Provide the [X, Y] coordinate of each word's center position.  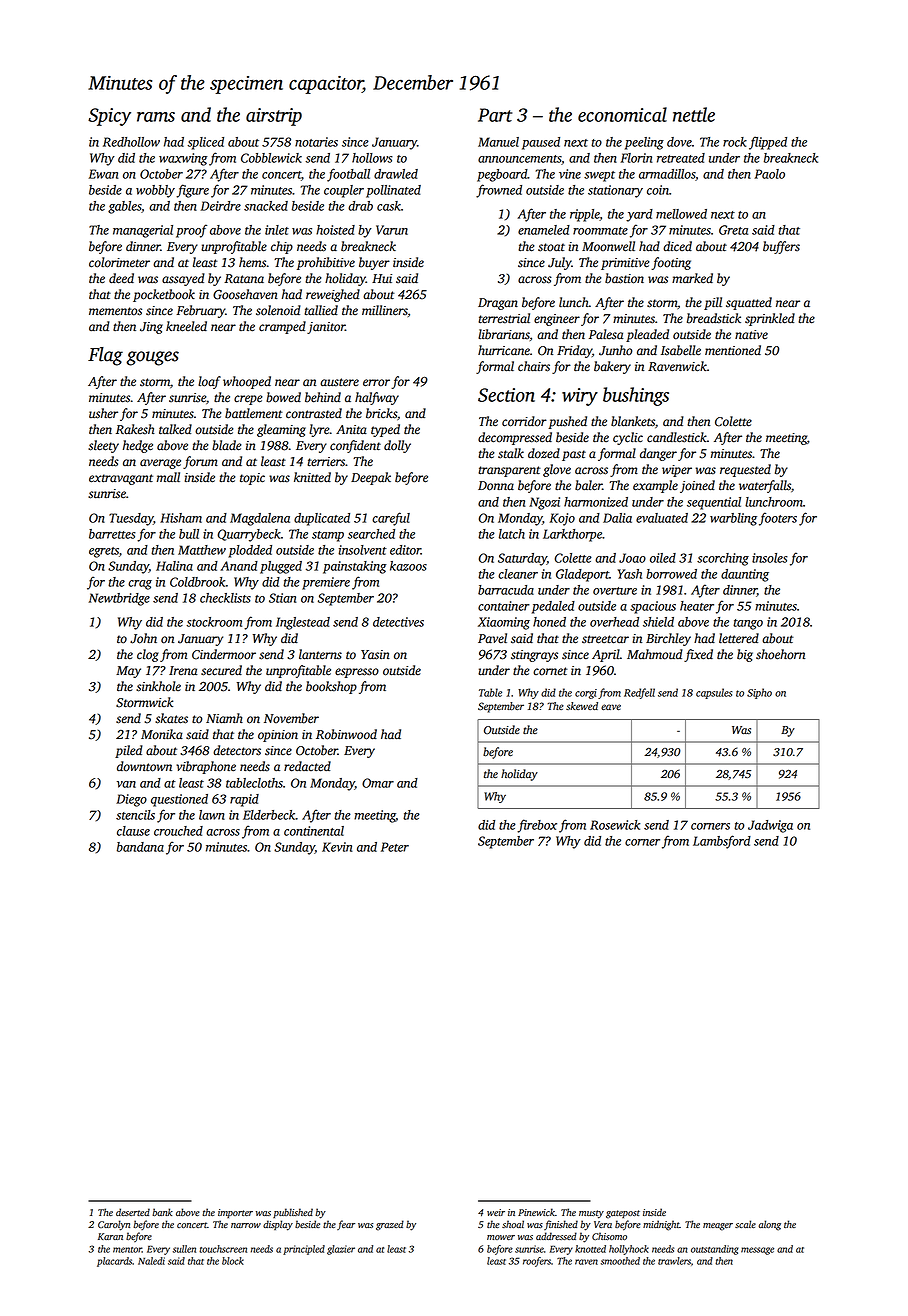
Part [495, 115]
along [769, 1225]
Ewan [104, 174]
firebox [537, 826]
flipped [768, 143]
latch [512, 534]
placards [114, 1262]
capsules [714, 693]
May [128, 672]
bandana [140, 847]
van [126, 784]
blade [227, 445]
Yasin [375, 655]
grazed [390, 1225]
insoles [770, 558]
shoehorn [780, 654]
